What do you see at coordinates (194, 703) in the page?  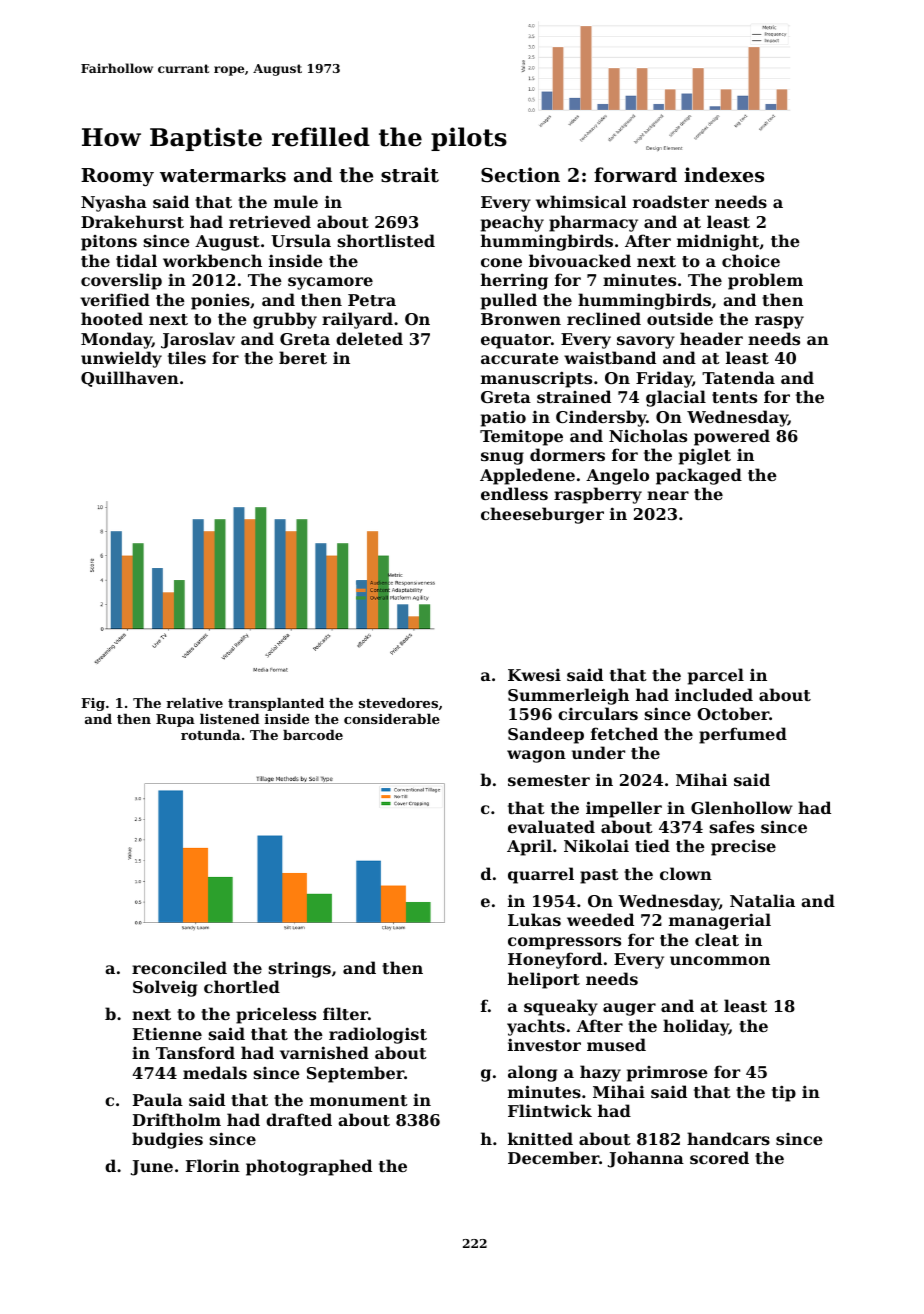 I see `relative` at bounding box center [194, 703].
